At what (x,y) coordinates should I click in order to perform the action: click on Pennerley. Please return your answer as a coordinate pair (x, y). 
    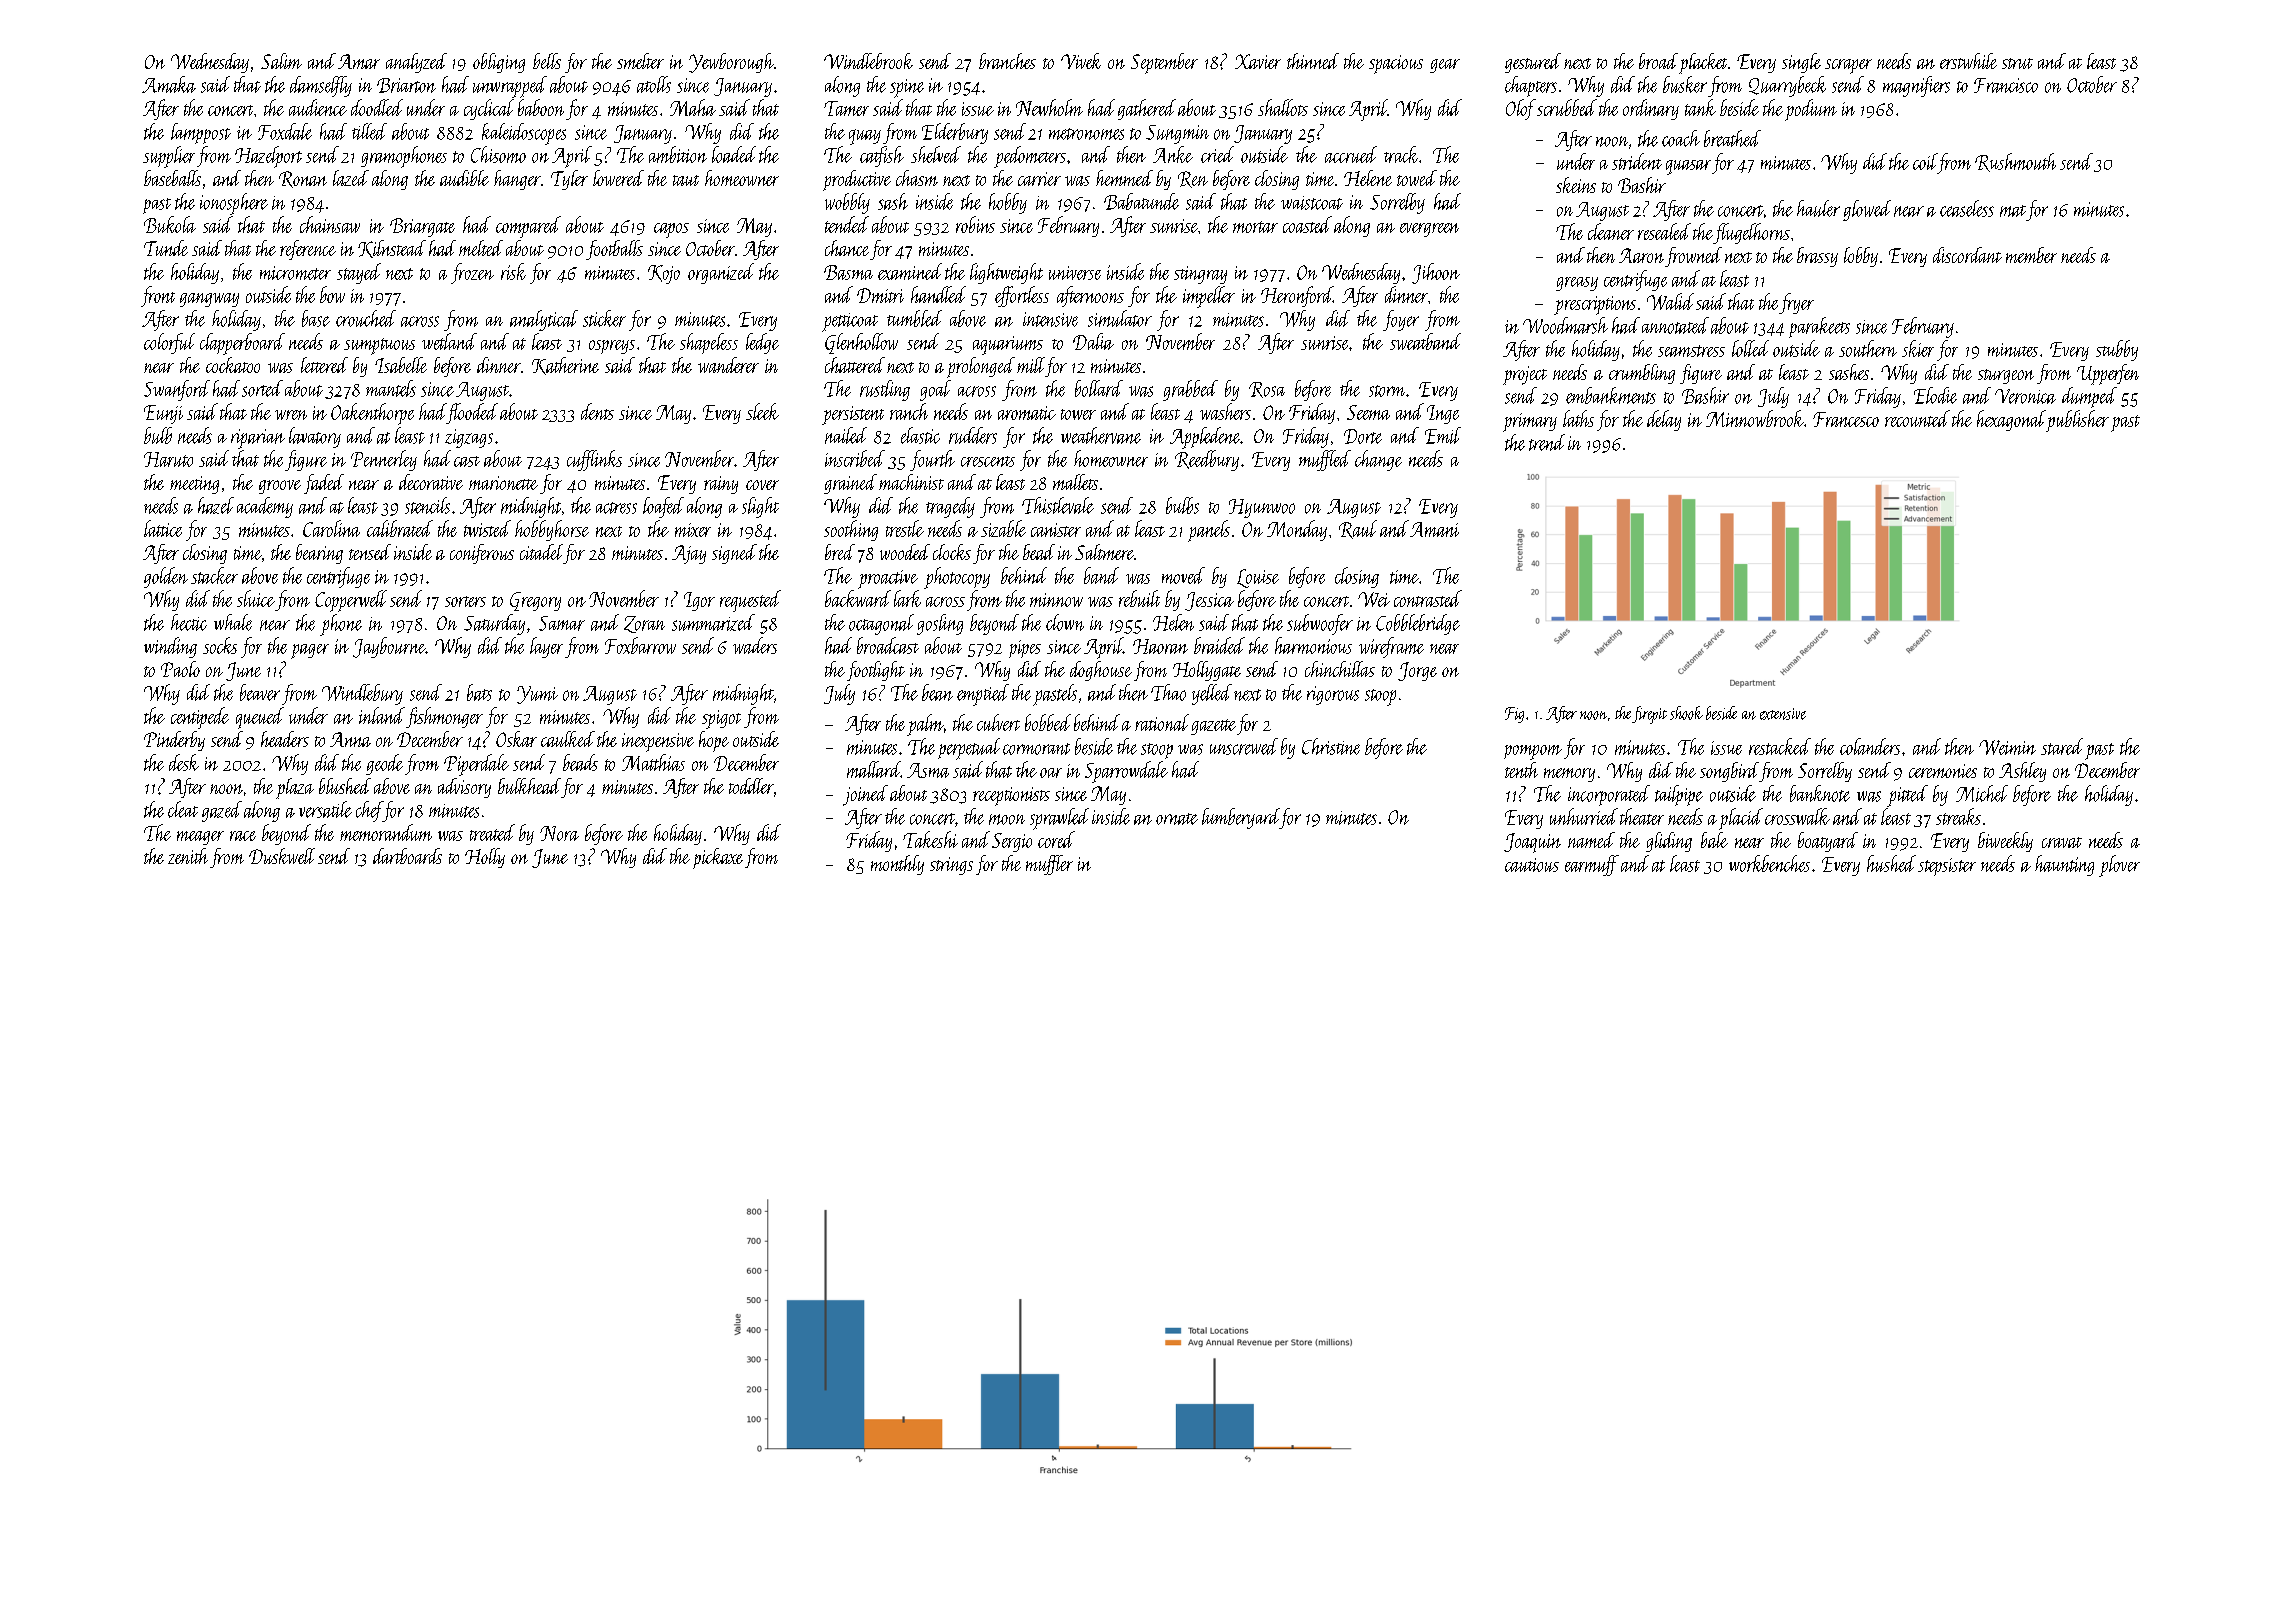
    Looking at the image, I should click on (384, 460).
